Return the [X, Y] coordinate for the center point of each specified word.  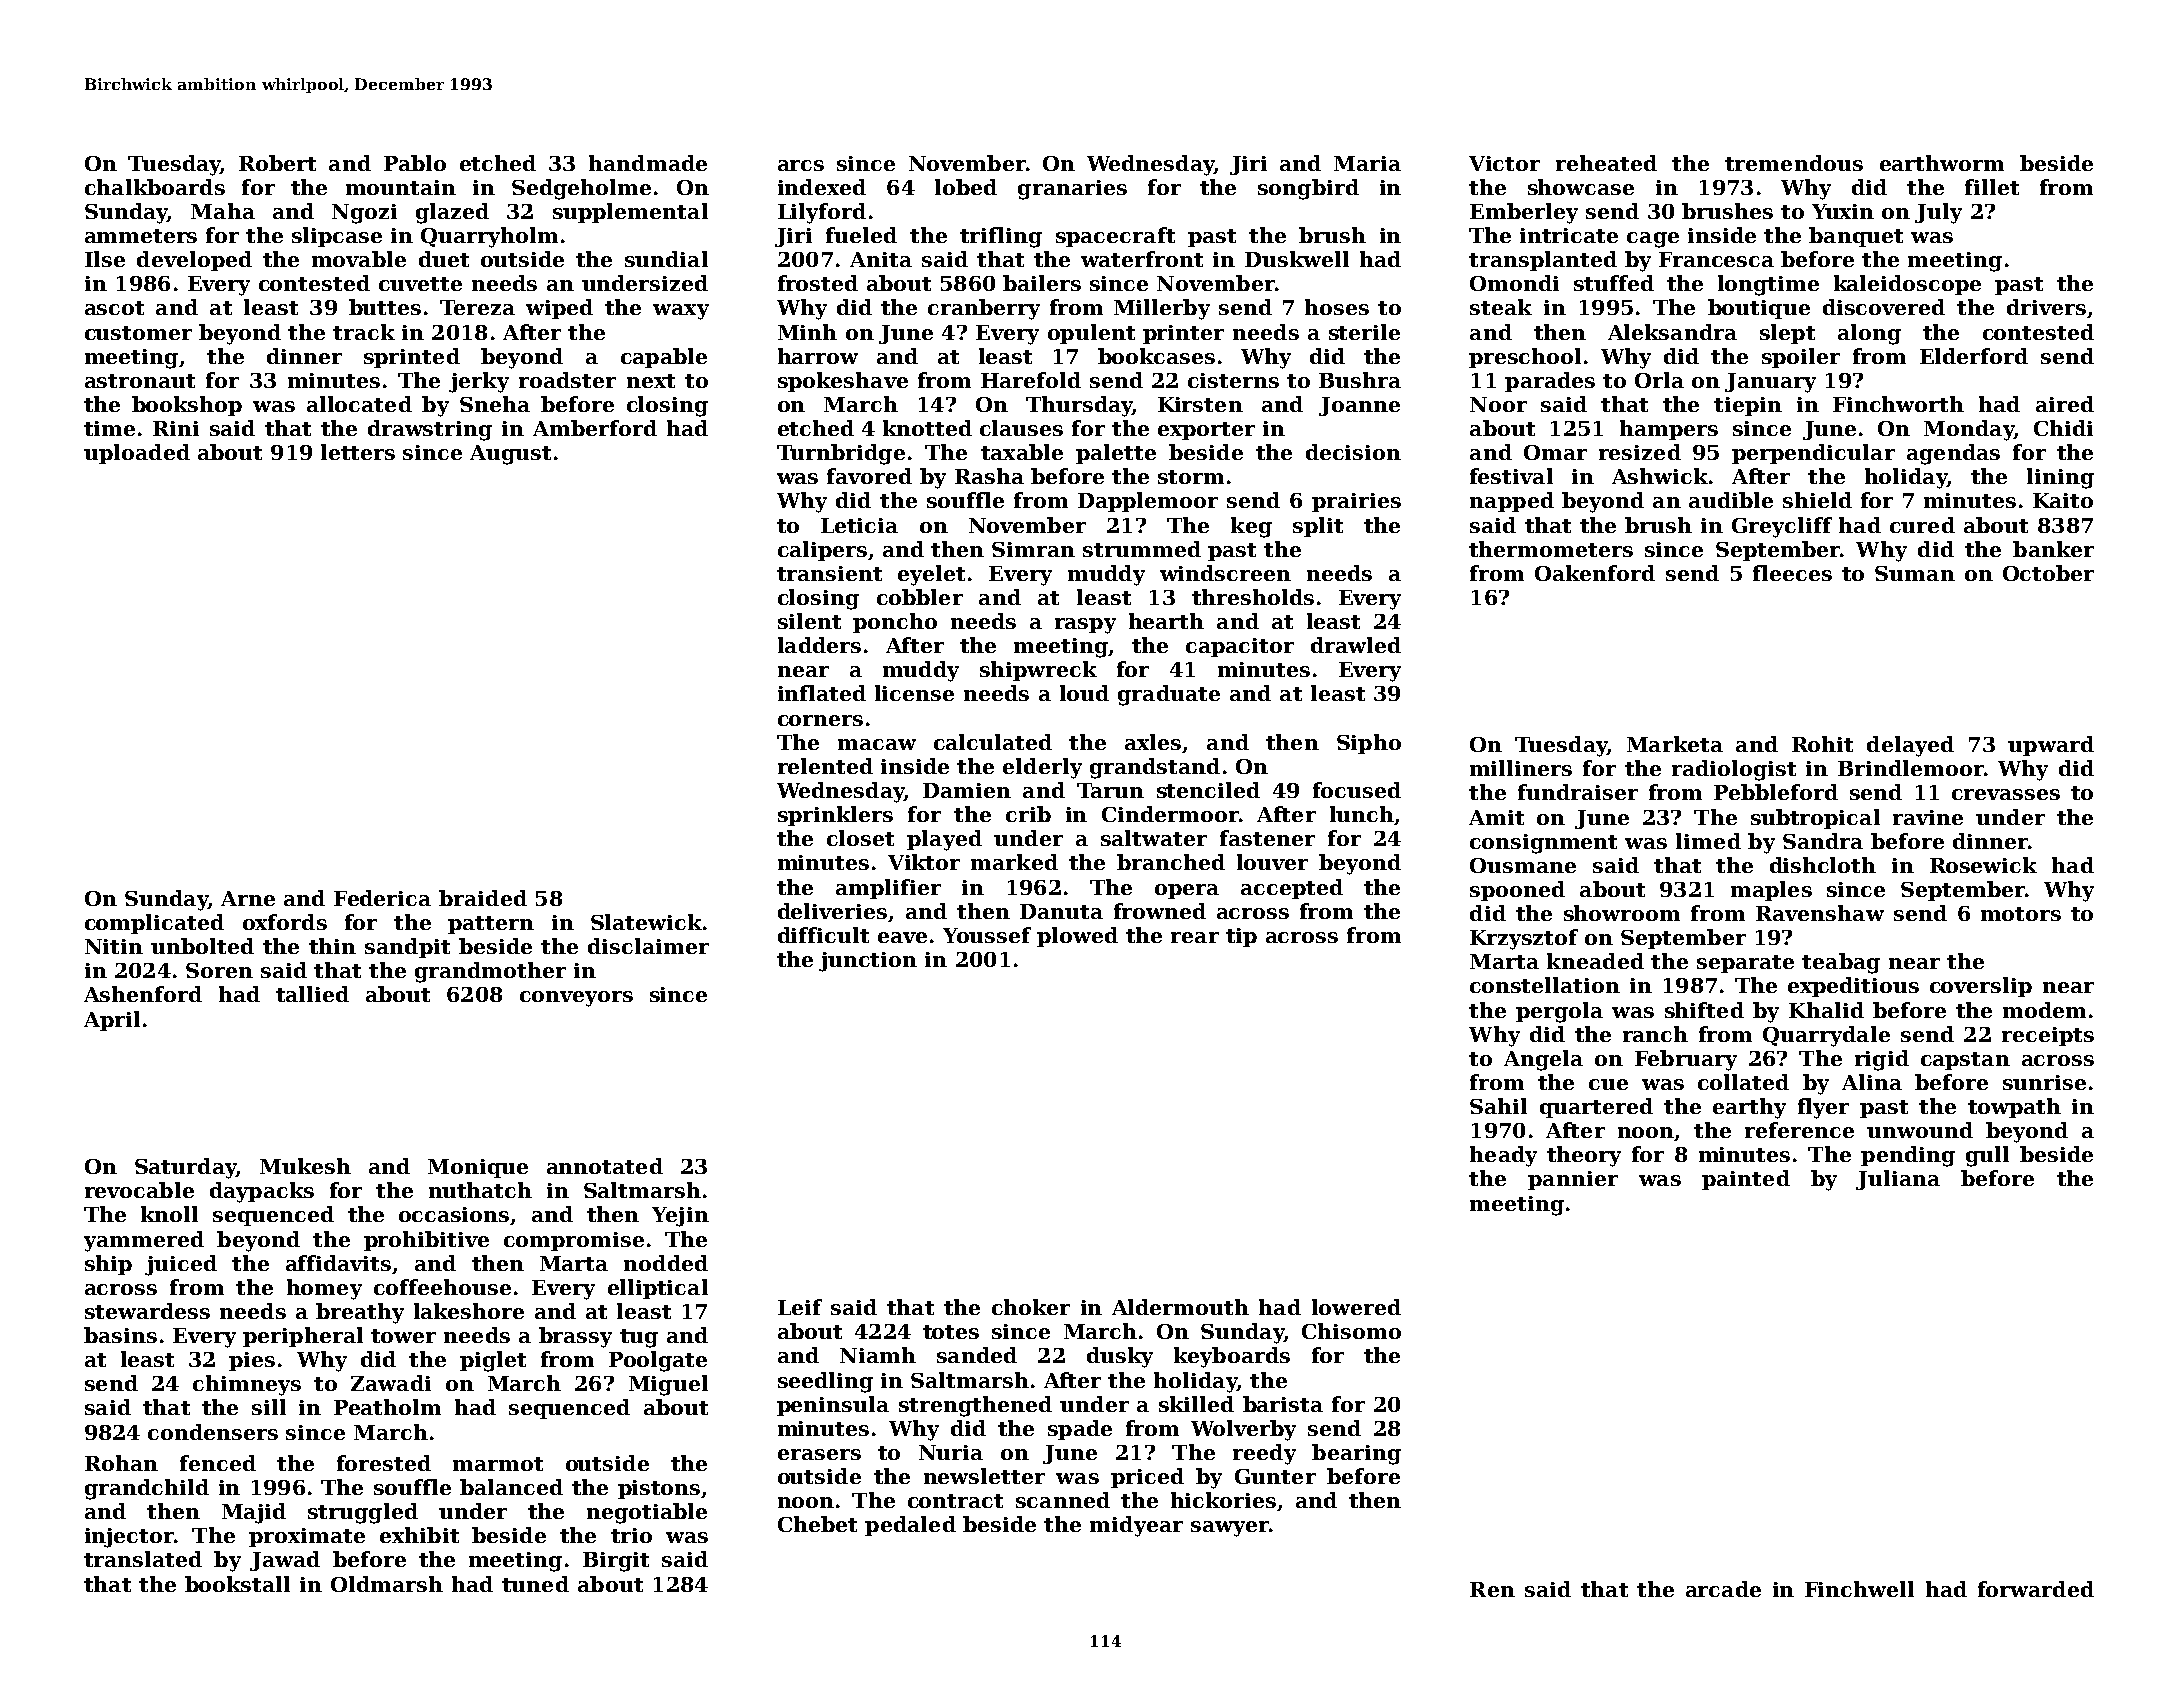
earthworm [1942, 163]
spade [1080, 1430]
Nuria [951, 1452]
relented [825, 766]
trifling [1001, 237]
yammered [144, 1241]
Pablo [415, 163]
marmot [498, 1464]
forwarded [2036, 1589]
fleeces [1792, 573]
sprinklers [835, 816]
